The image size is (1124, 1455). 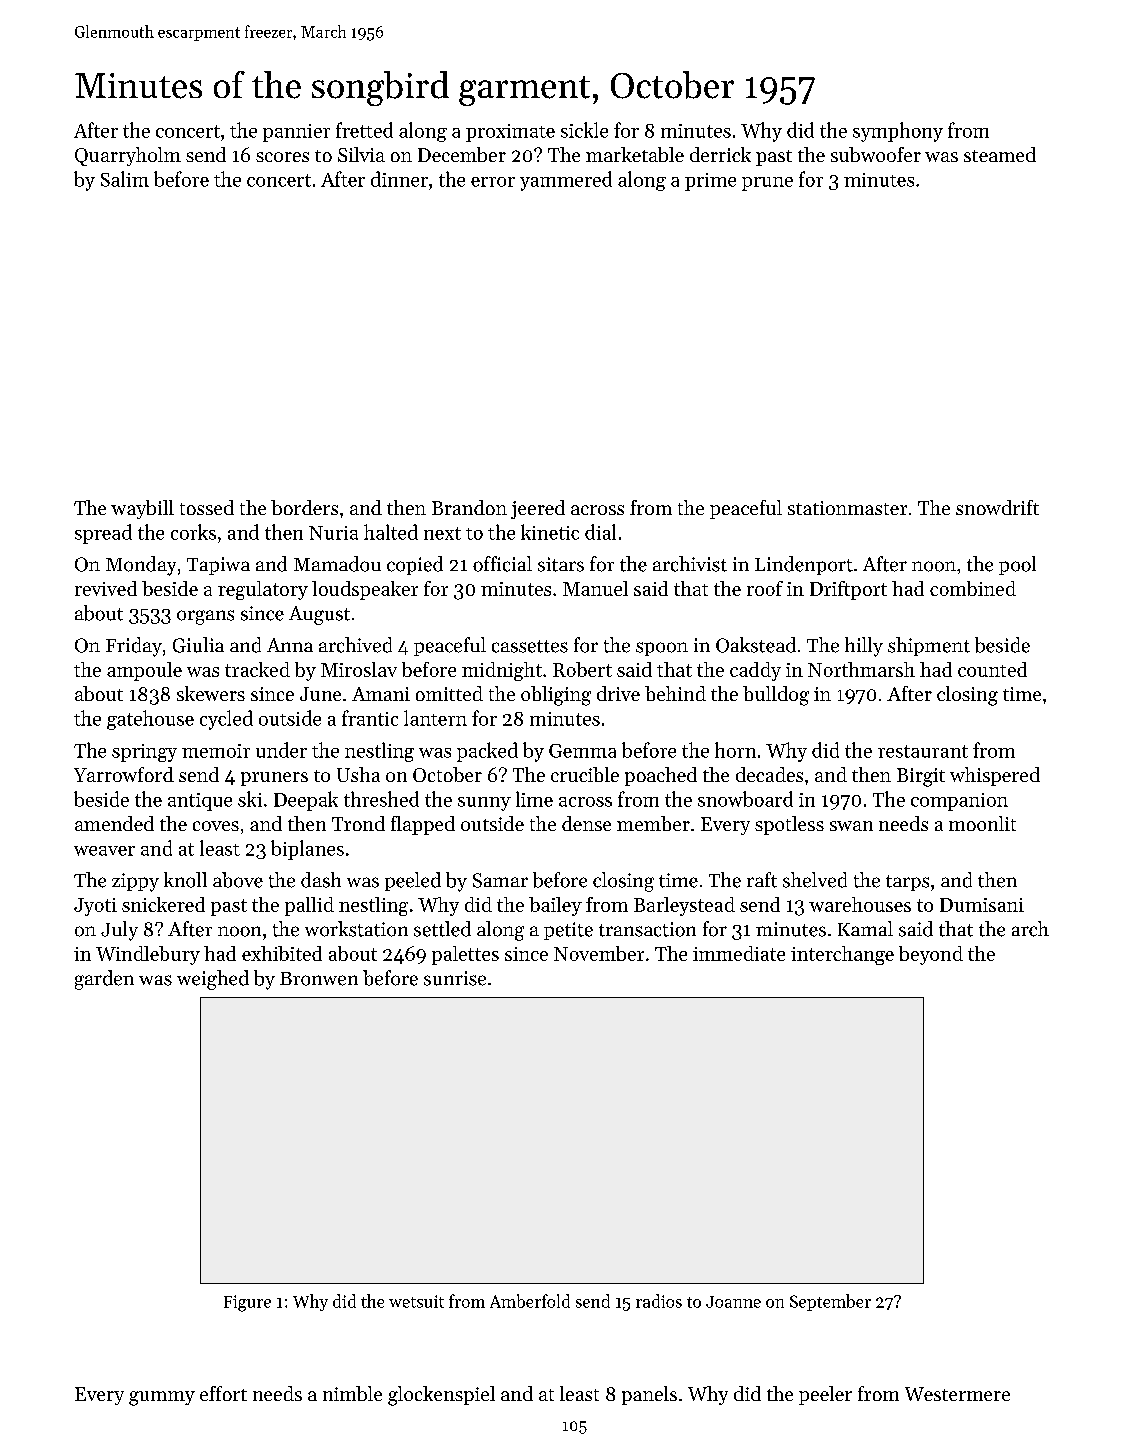 What do you see at coordinates (995, 776) in the page?
I see `whispered` at bounding box center [995, 776].
